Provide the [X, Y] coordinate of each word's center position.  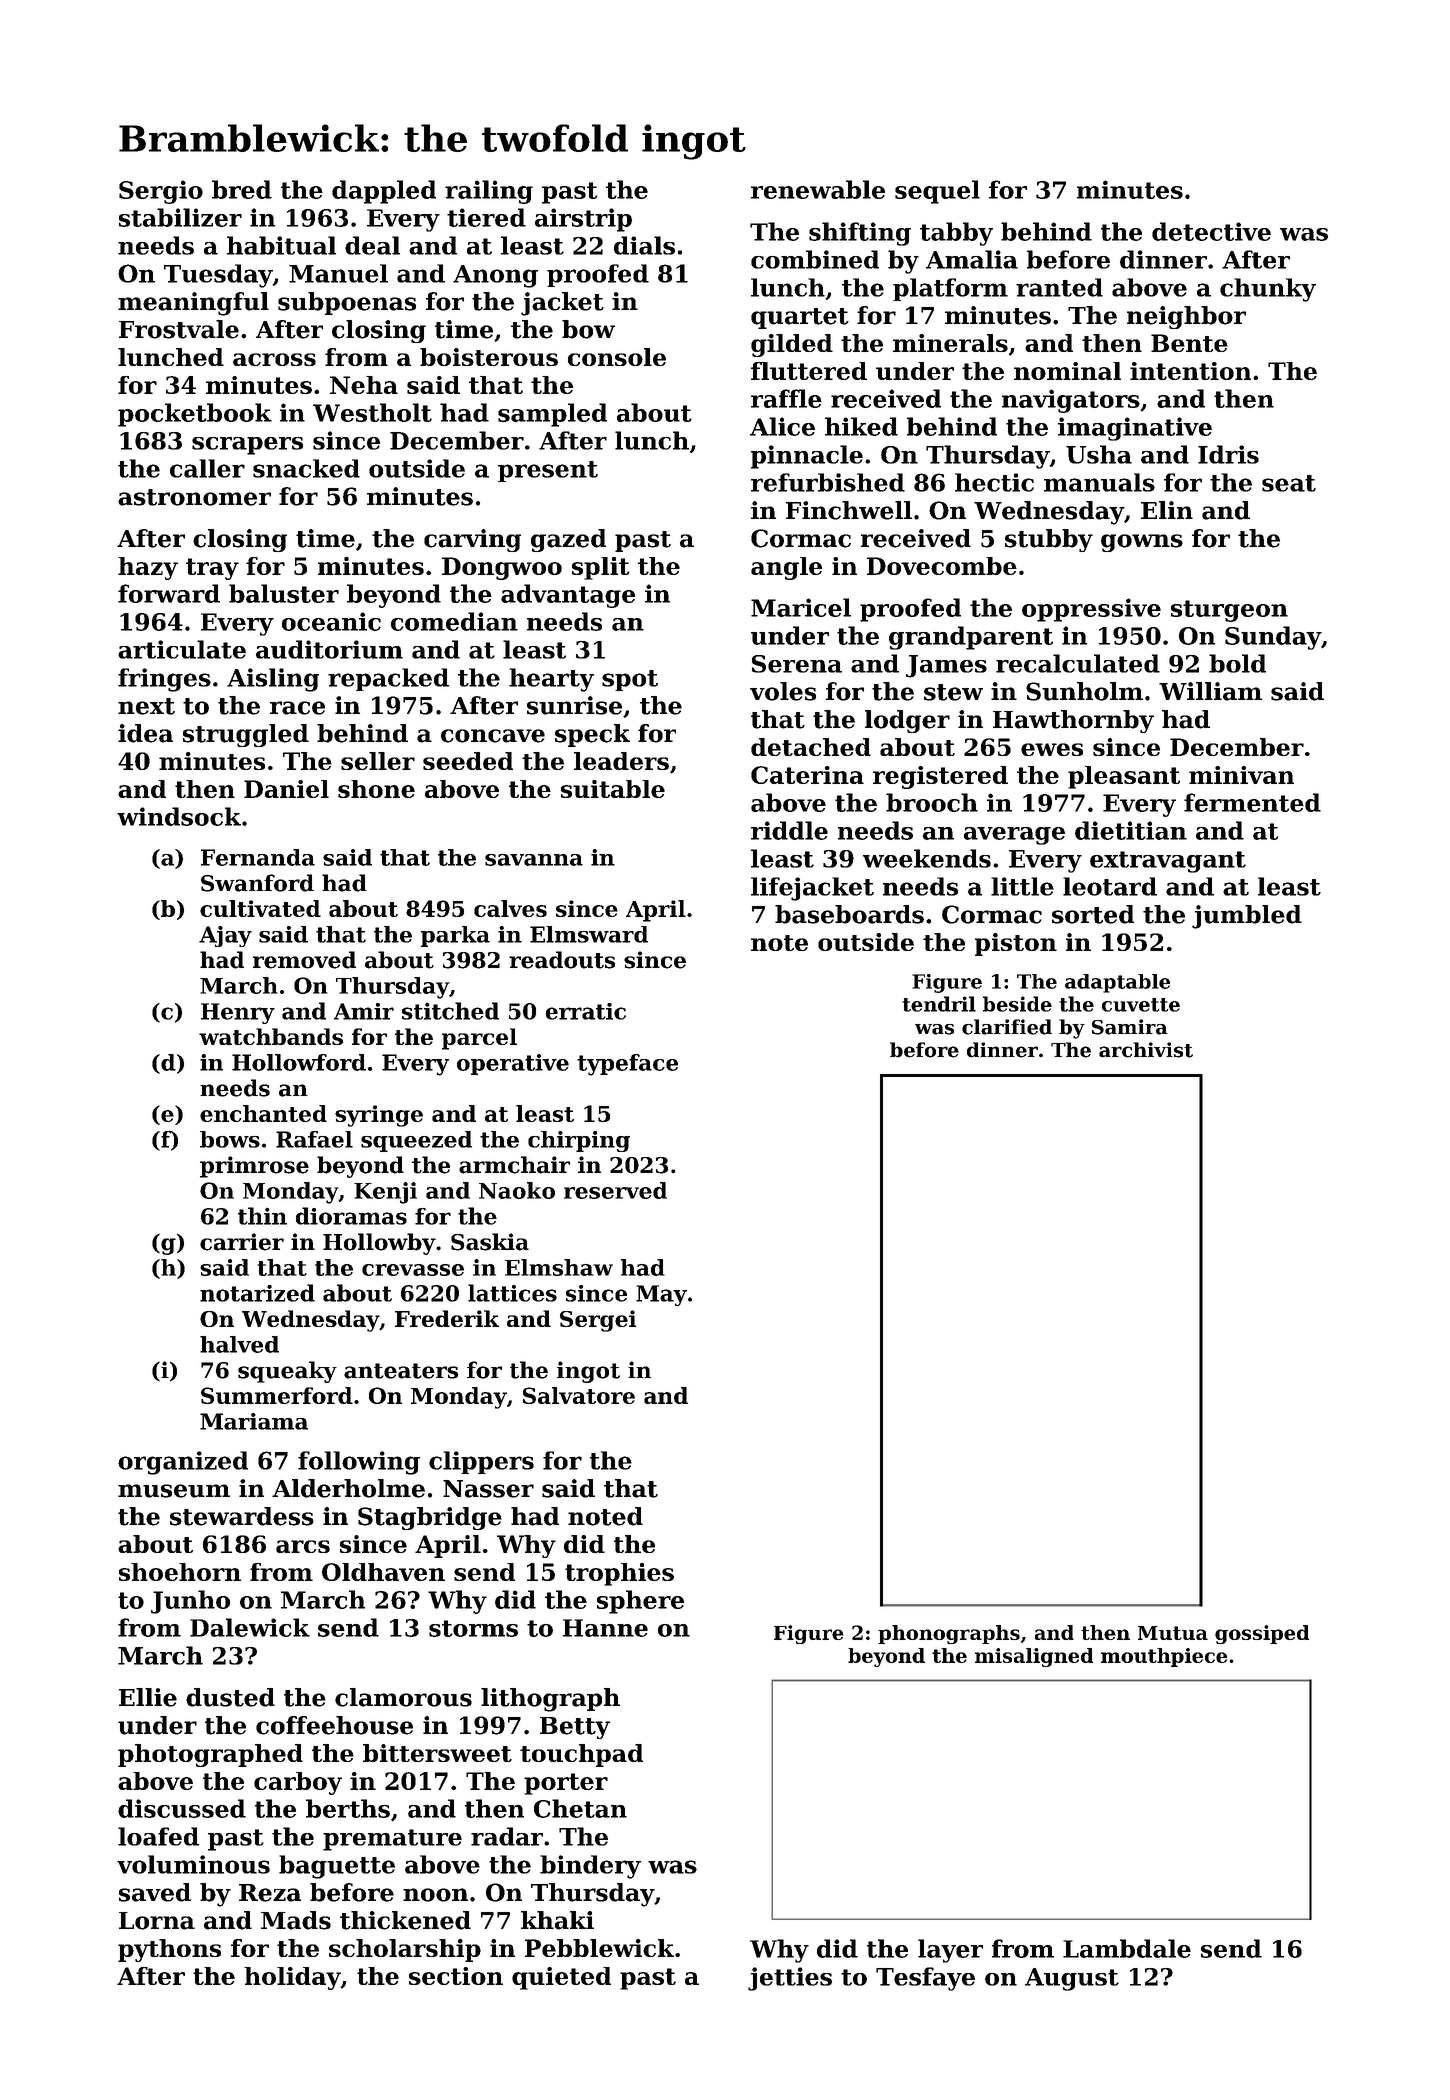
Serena [797, 664]
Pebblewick [599, 1948]
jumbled [1247, 917]
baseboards [849, 914]
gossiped [1262, 1634]
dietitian [1131, 830]
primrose [254, 1167]
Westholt [372, 412]
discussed [182, 1808]
